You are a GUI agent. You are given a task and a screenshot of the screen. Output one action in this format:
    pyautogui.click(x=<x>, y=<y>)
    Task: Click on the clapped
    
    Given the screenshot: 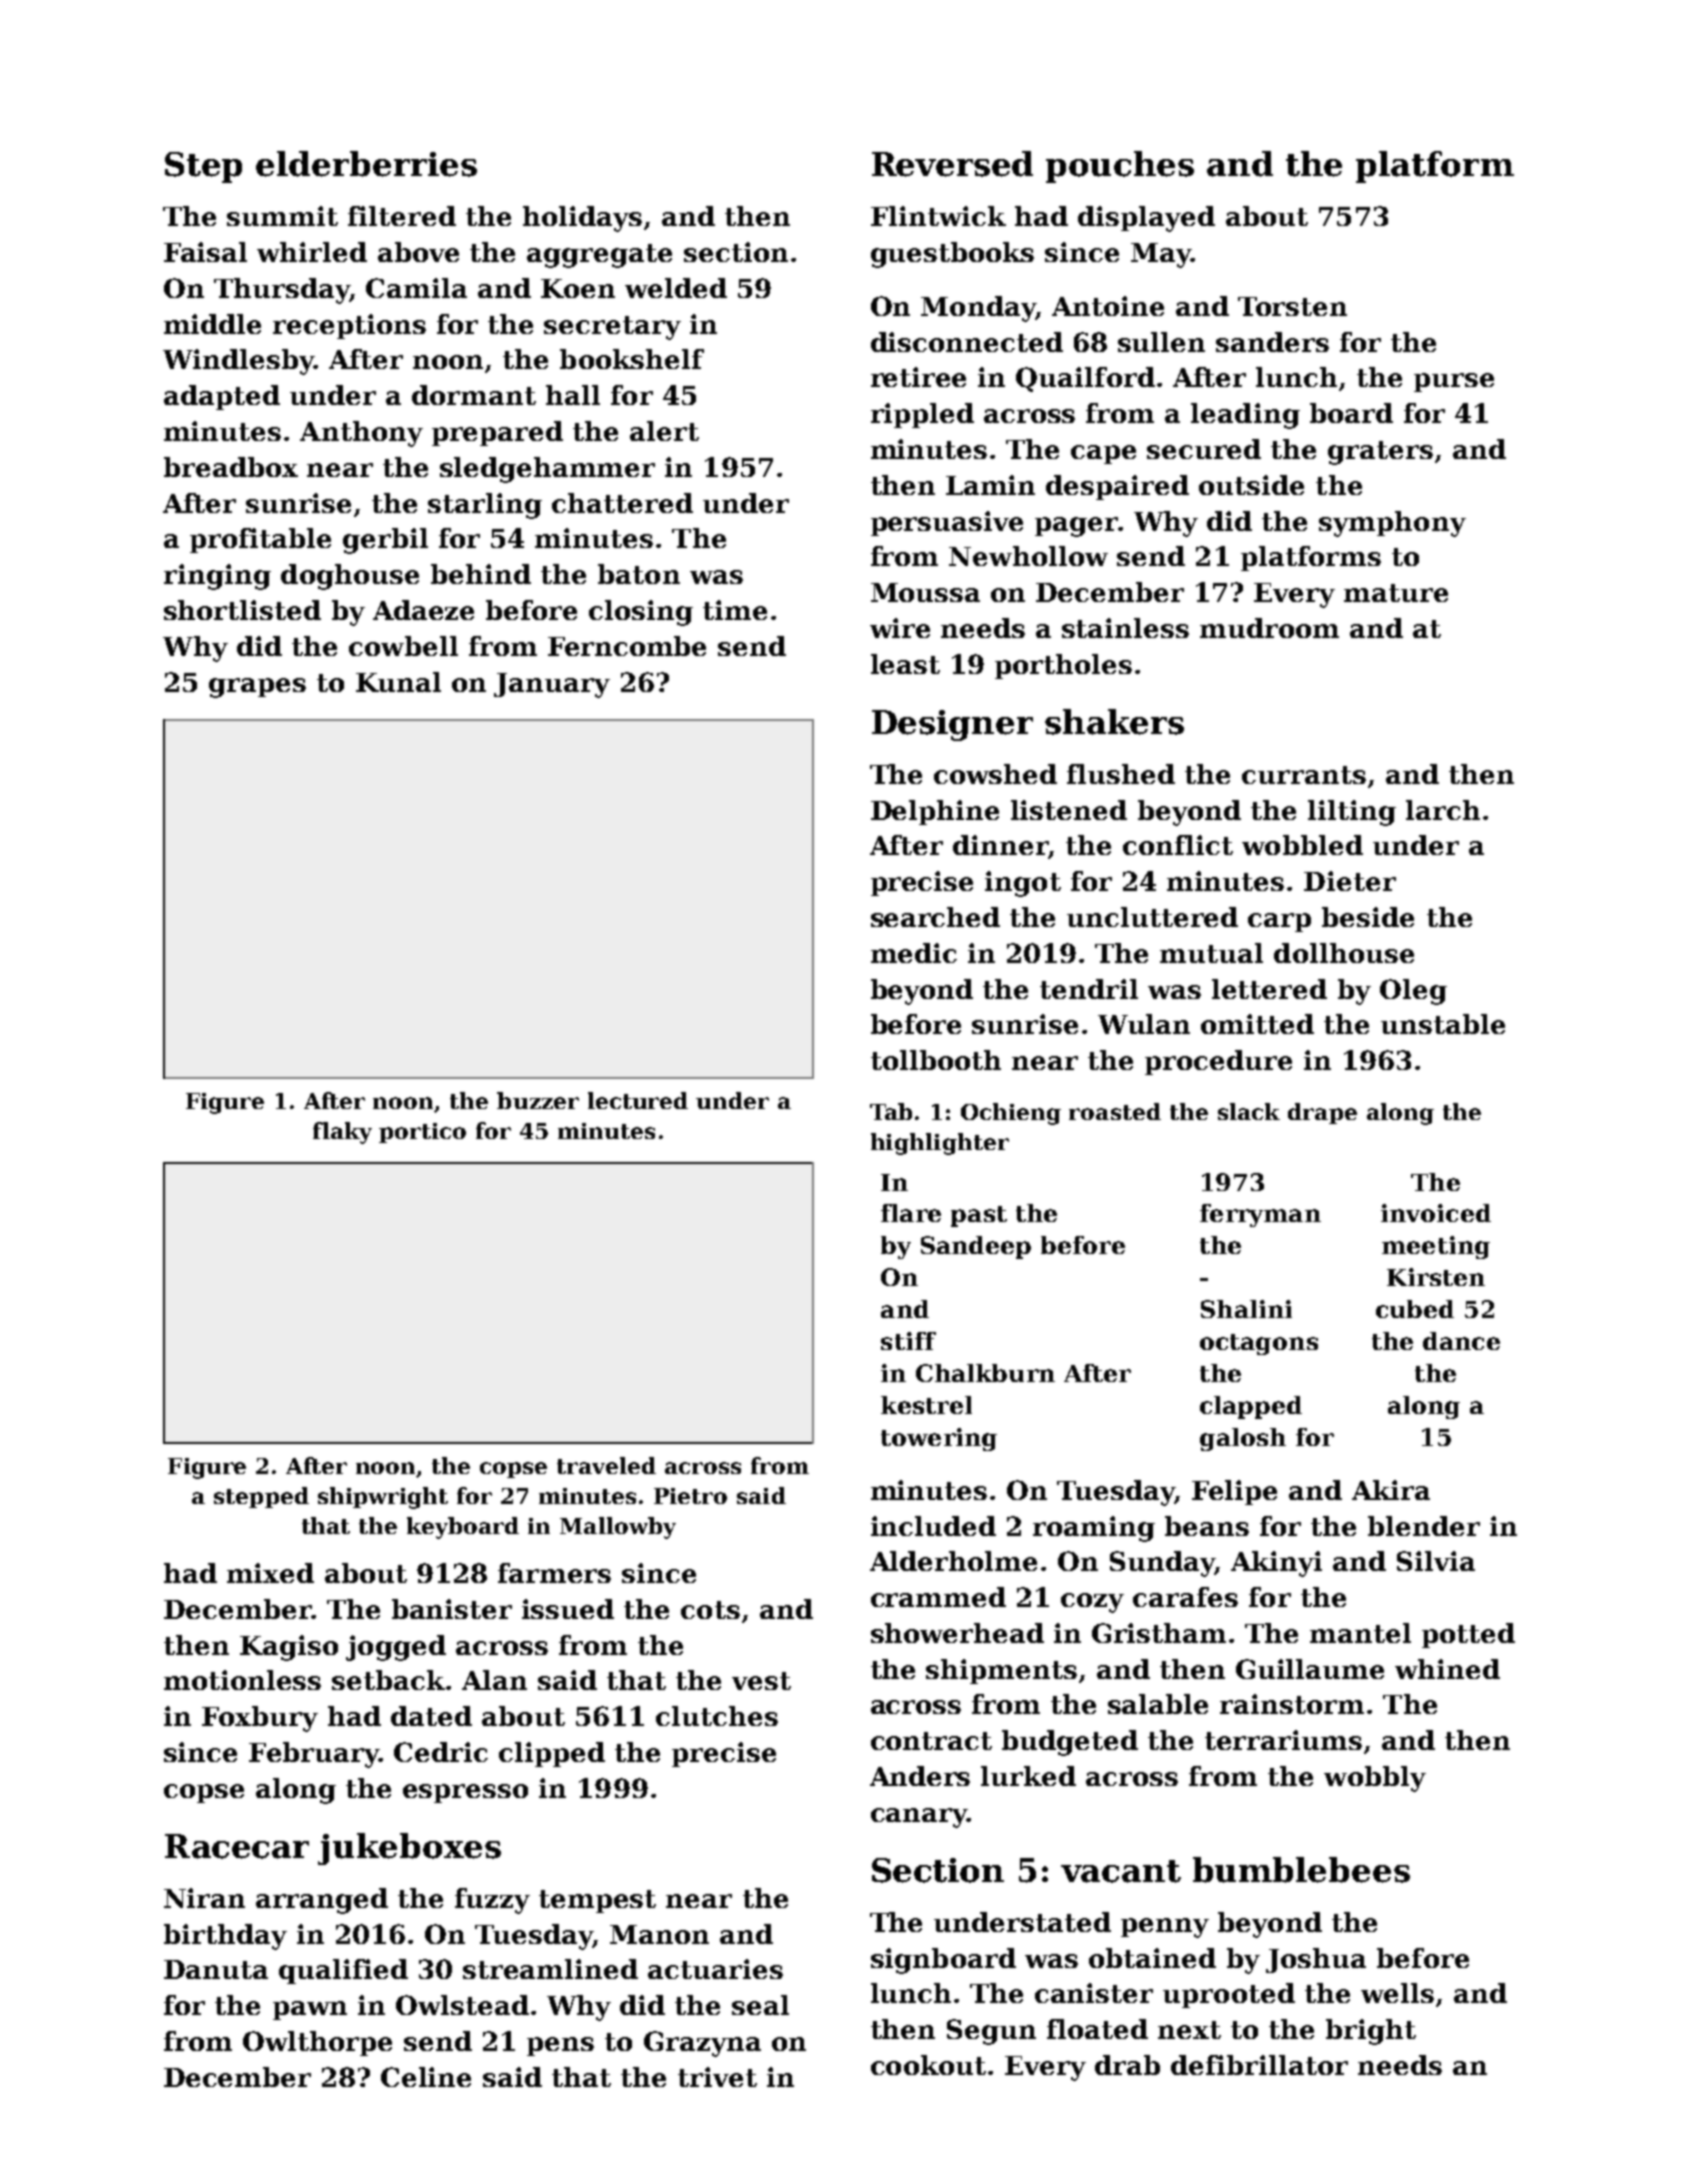 What is the action you would take?
    pyautogui.click(x=1251, y=1407)
